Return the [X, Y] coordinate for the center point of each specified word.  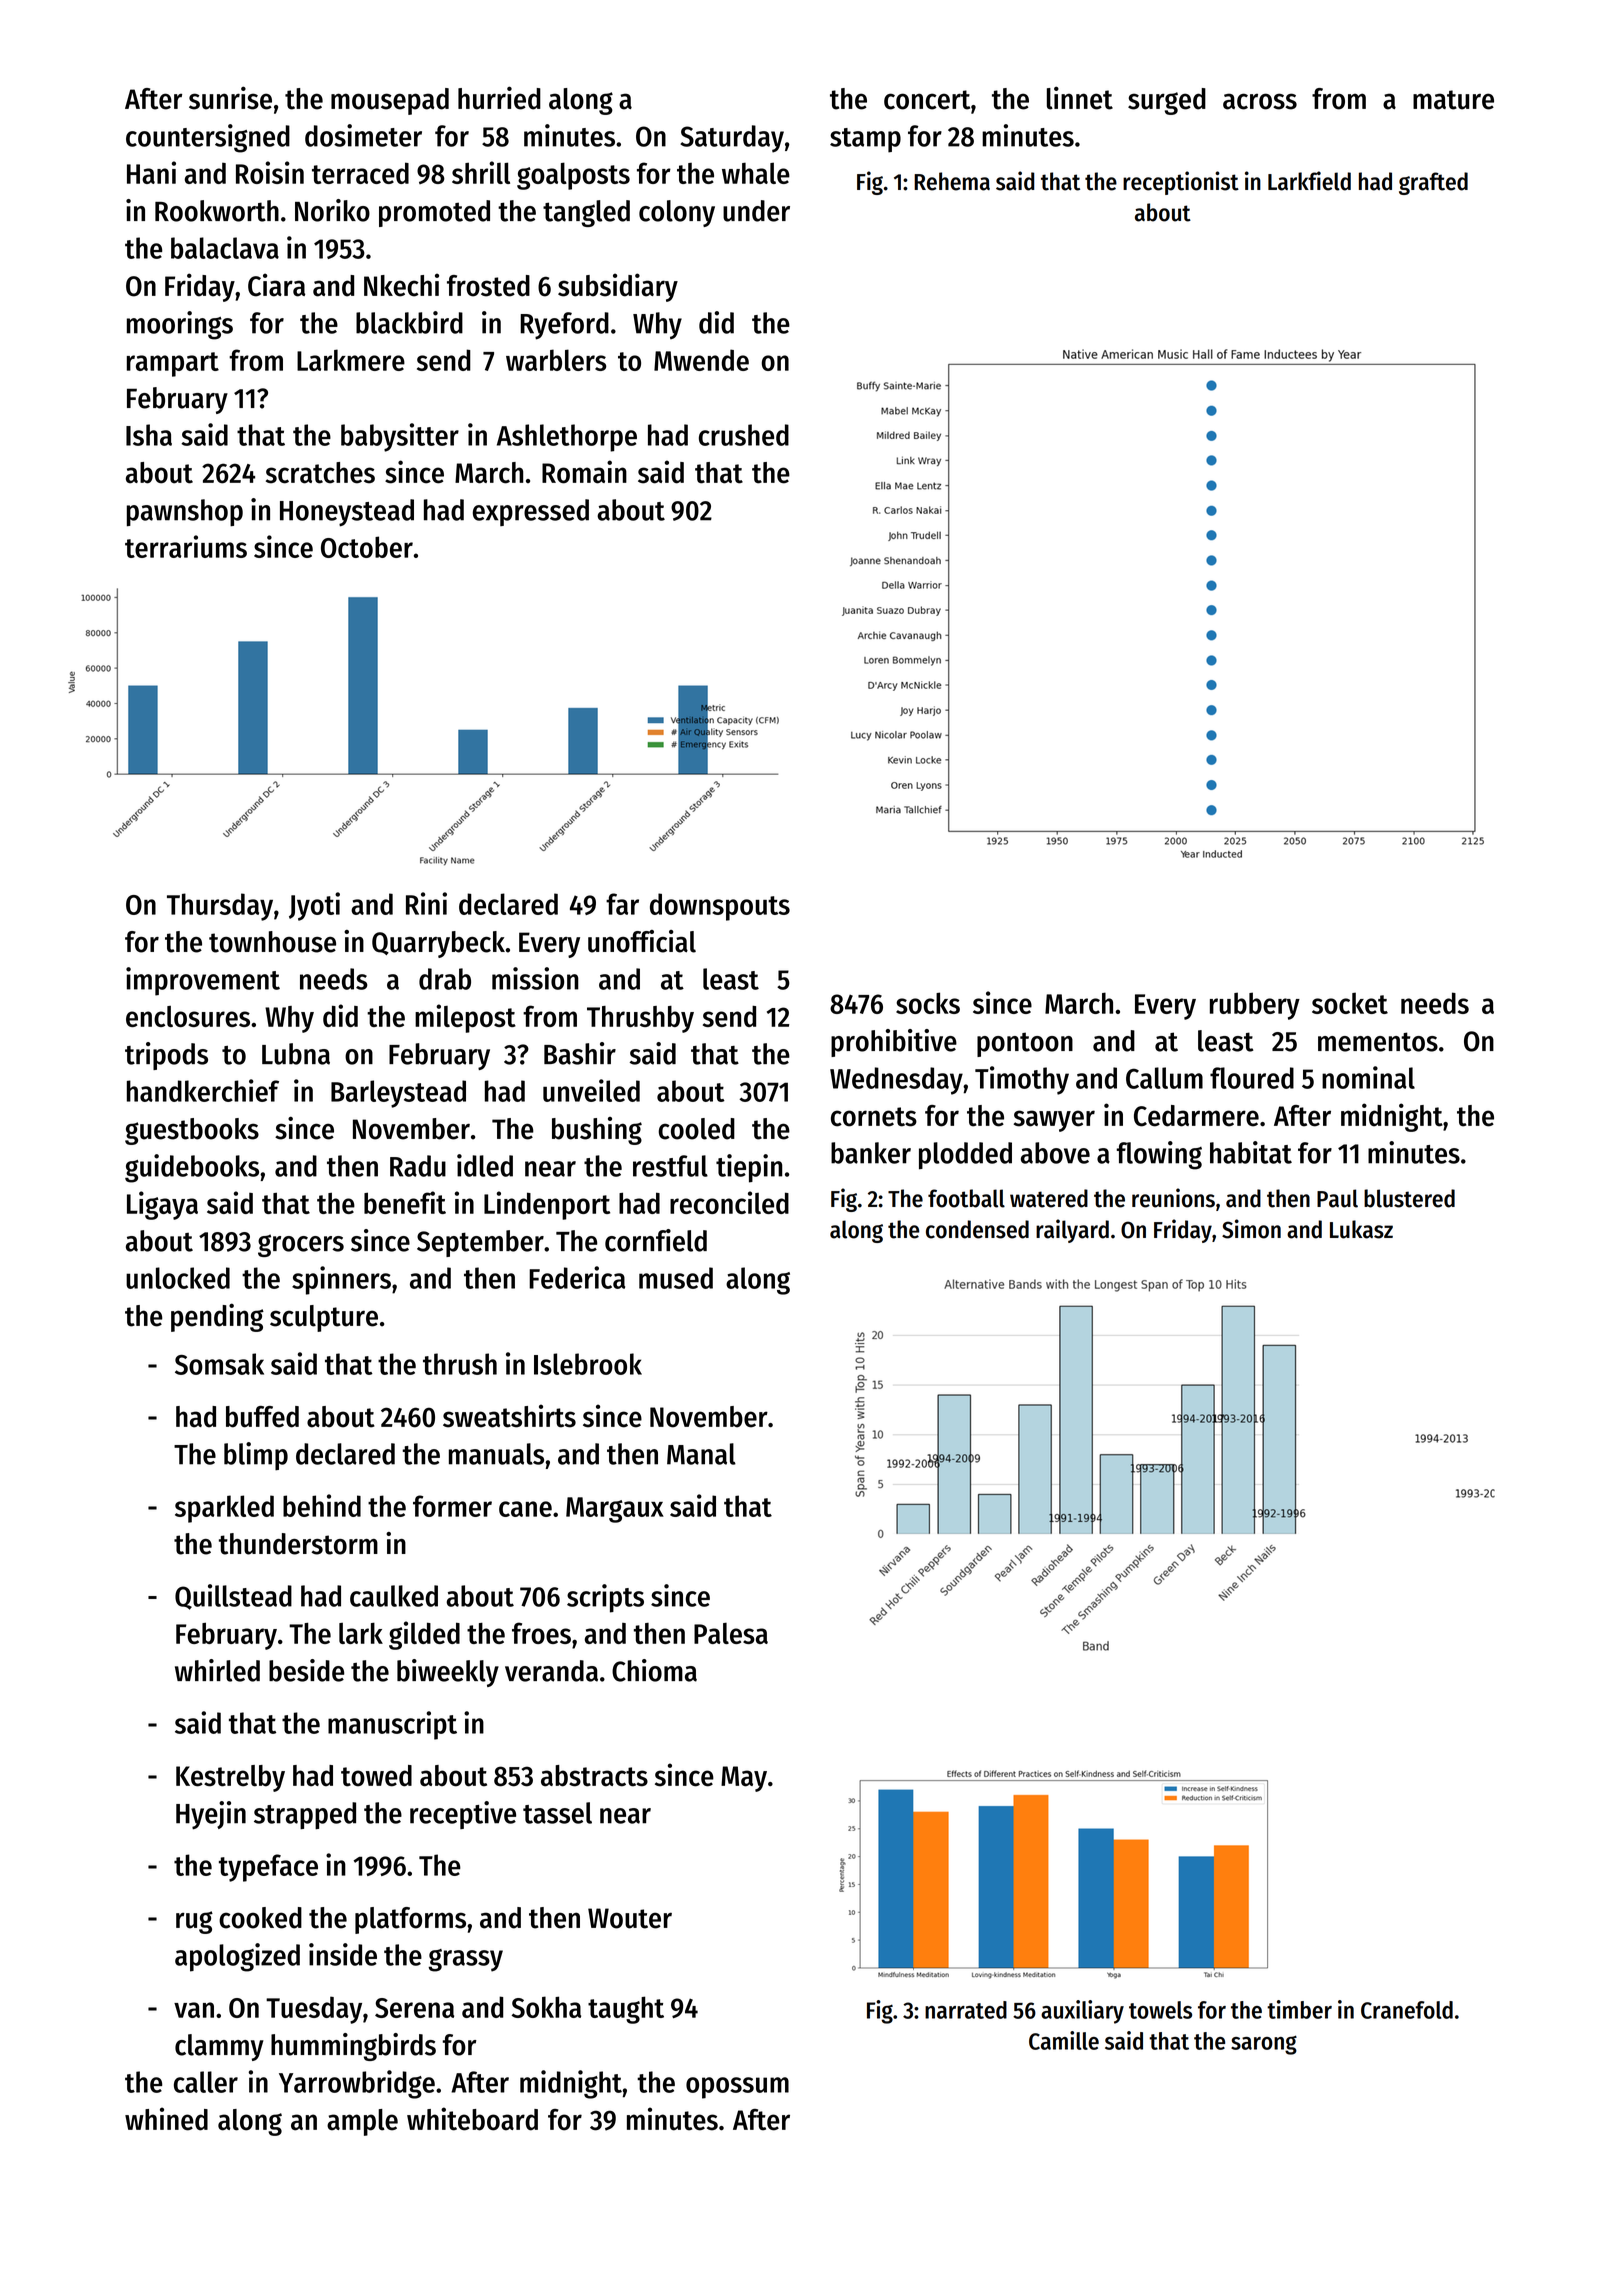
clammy [219, 2047]
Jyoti [314, 906]
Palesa [731, 1633]
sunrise [230, 98]
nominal [1368, 1077]
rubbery [1255, 1006]
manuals [496, 1454]
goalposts [573, 176]
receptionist [1181, 183]
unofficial [642, 941]
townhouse [272, 942]
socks [928, 1003]
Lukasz [1361, 1229]
